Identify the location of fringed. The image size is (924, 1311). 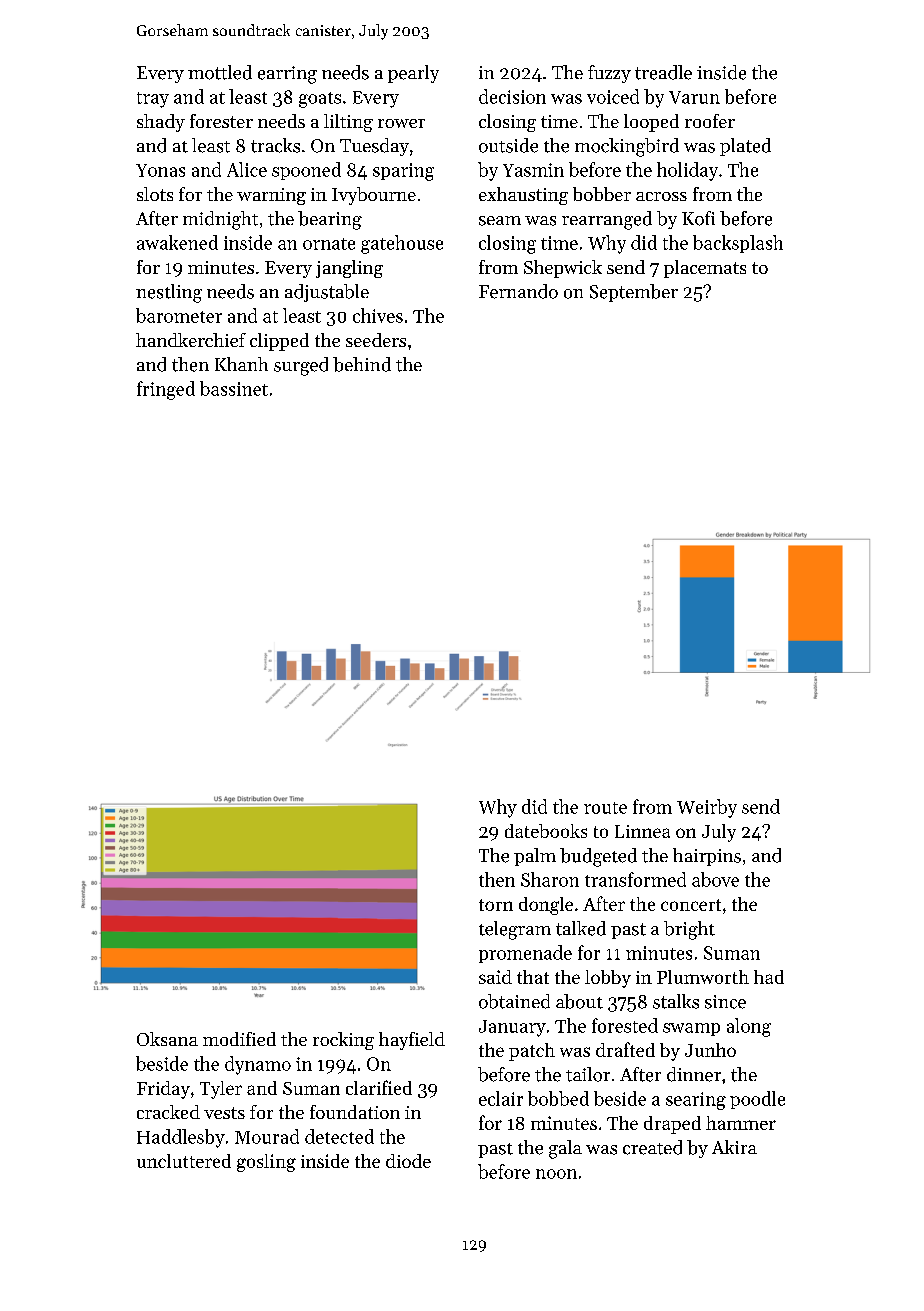
(166, 390).
